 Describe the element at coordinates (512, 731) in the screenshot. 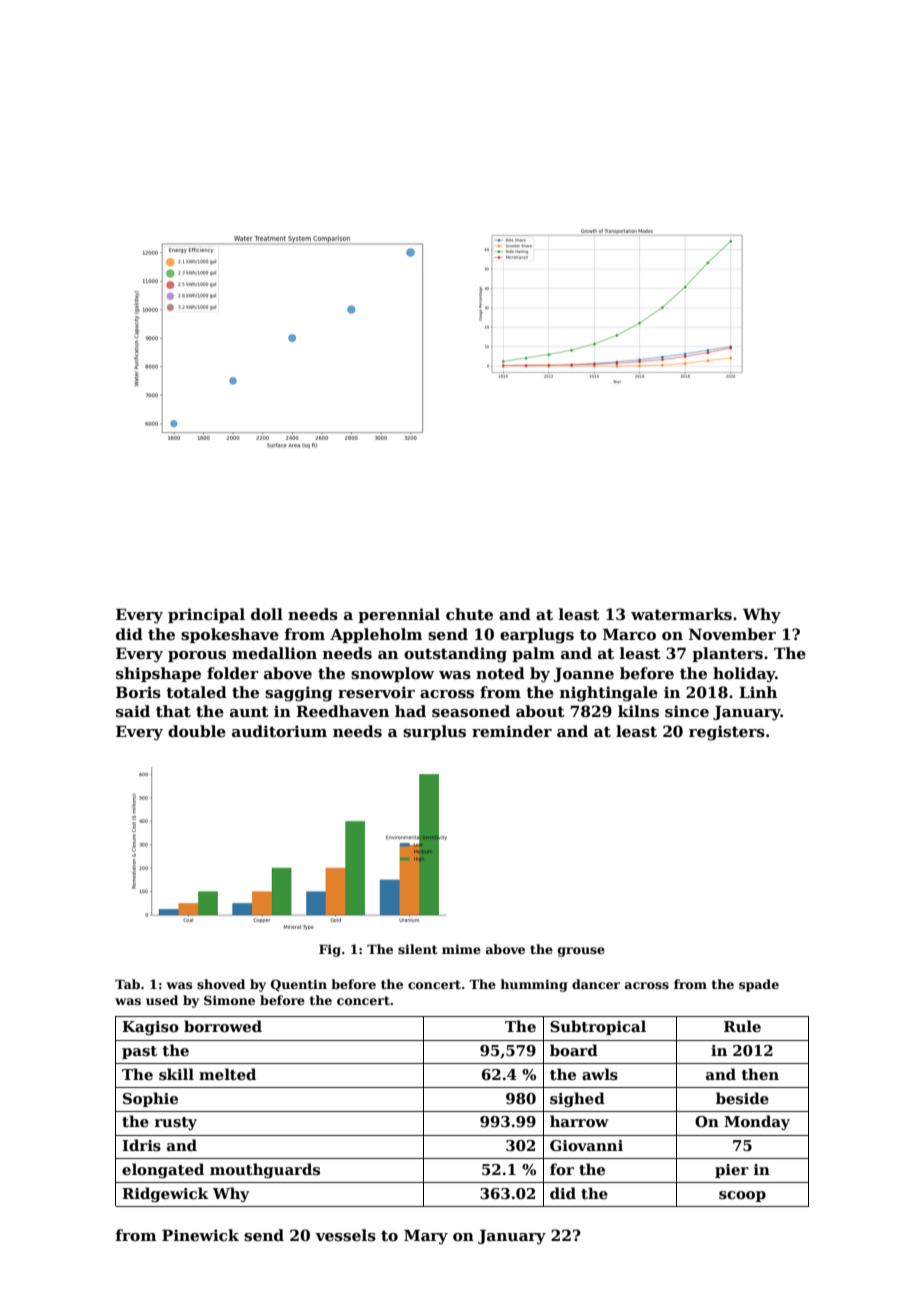

I see `reminder` at that location.
